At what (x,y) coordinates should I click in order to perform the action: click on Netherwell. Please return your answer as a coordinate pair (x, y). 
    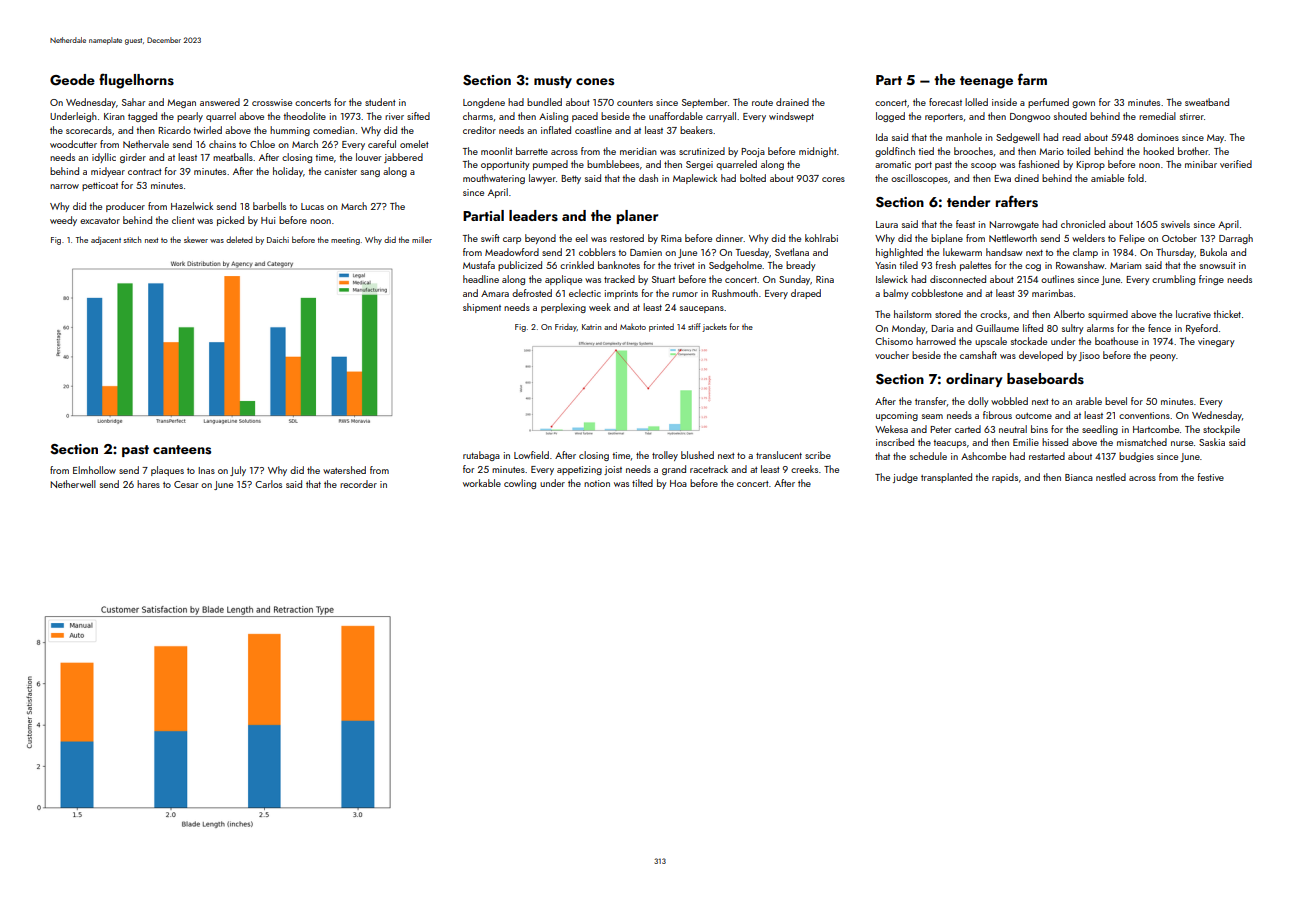
    Looking at the image, I should click on (73, 484).
